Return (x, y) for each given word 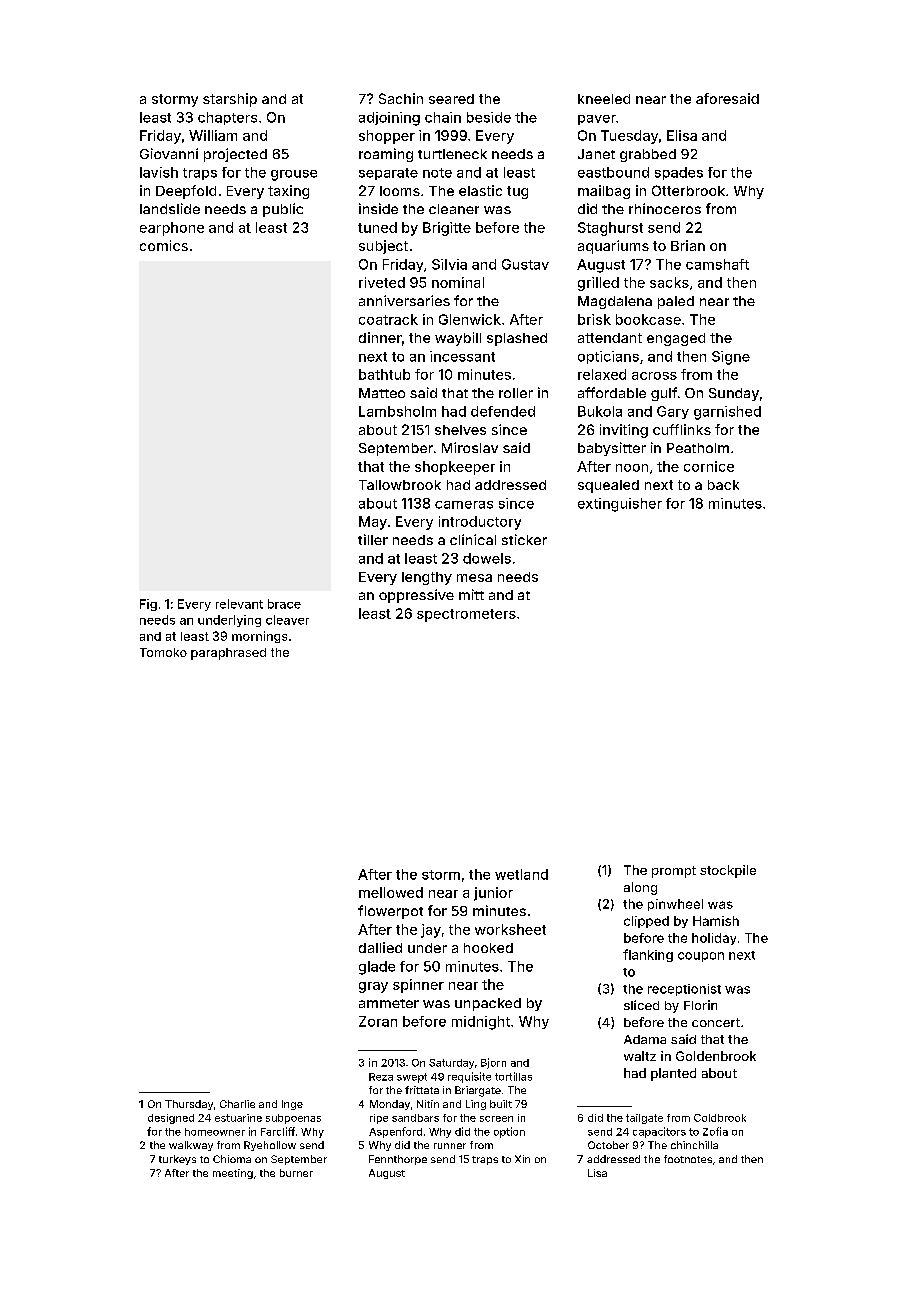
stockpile (728, 871)
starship (230, 100)
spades (679, 173)
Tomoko (163, 652)
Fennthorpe (398, 1160)
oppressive (416, 596)
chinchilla (694, 1145)
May (373, 523)
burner (296, 1173)
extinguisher (620, 505)
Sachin (401, 98)
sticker (524, 539)
